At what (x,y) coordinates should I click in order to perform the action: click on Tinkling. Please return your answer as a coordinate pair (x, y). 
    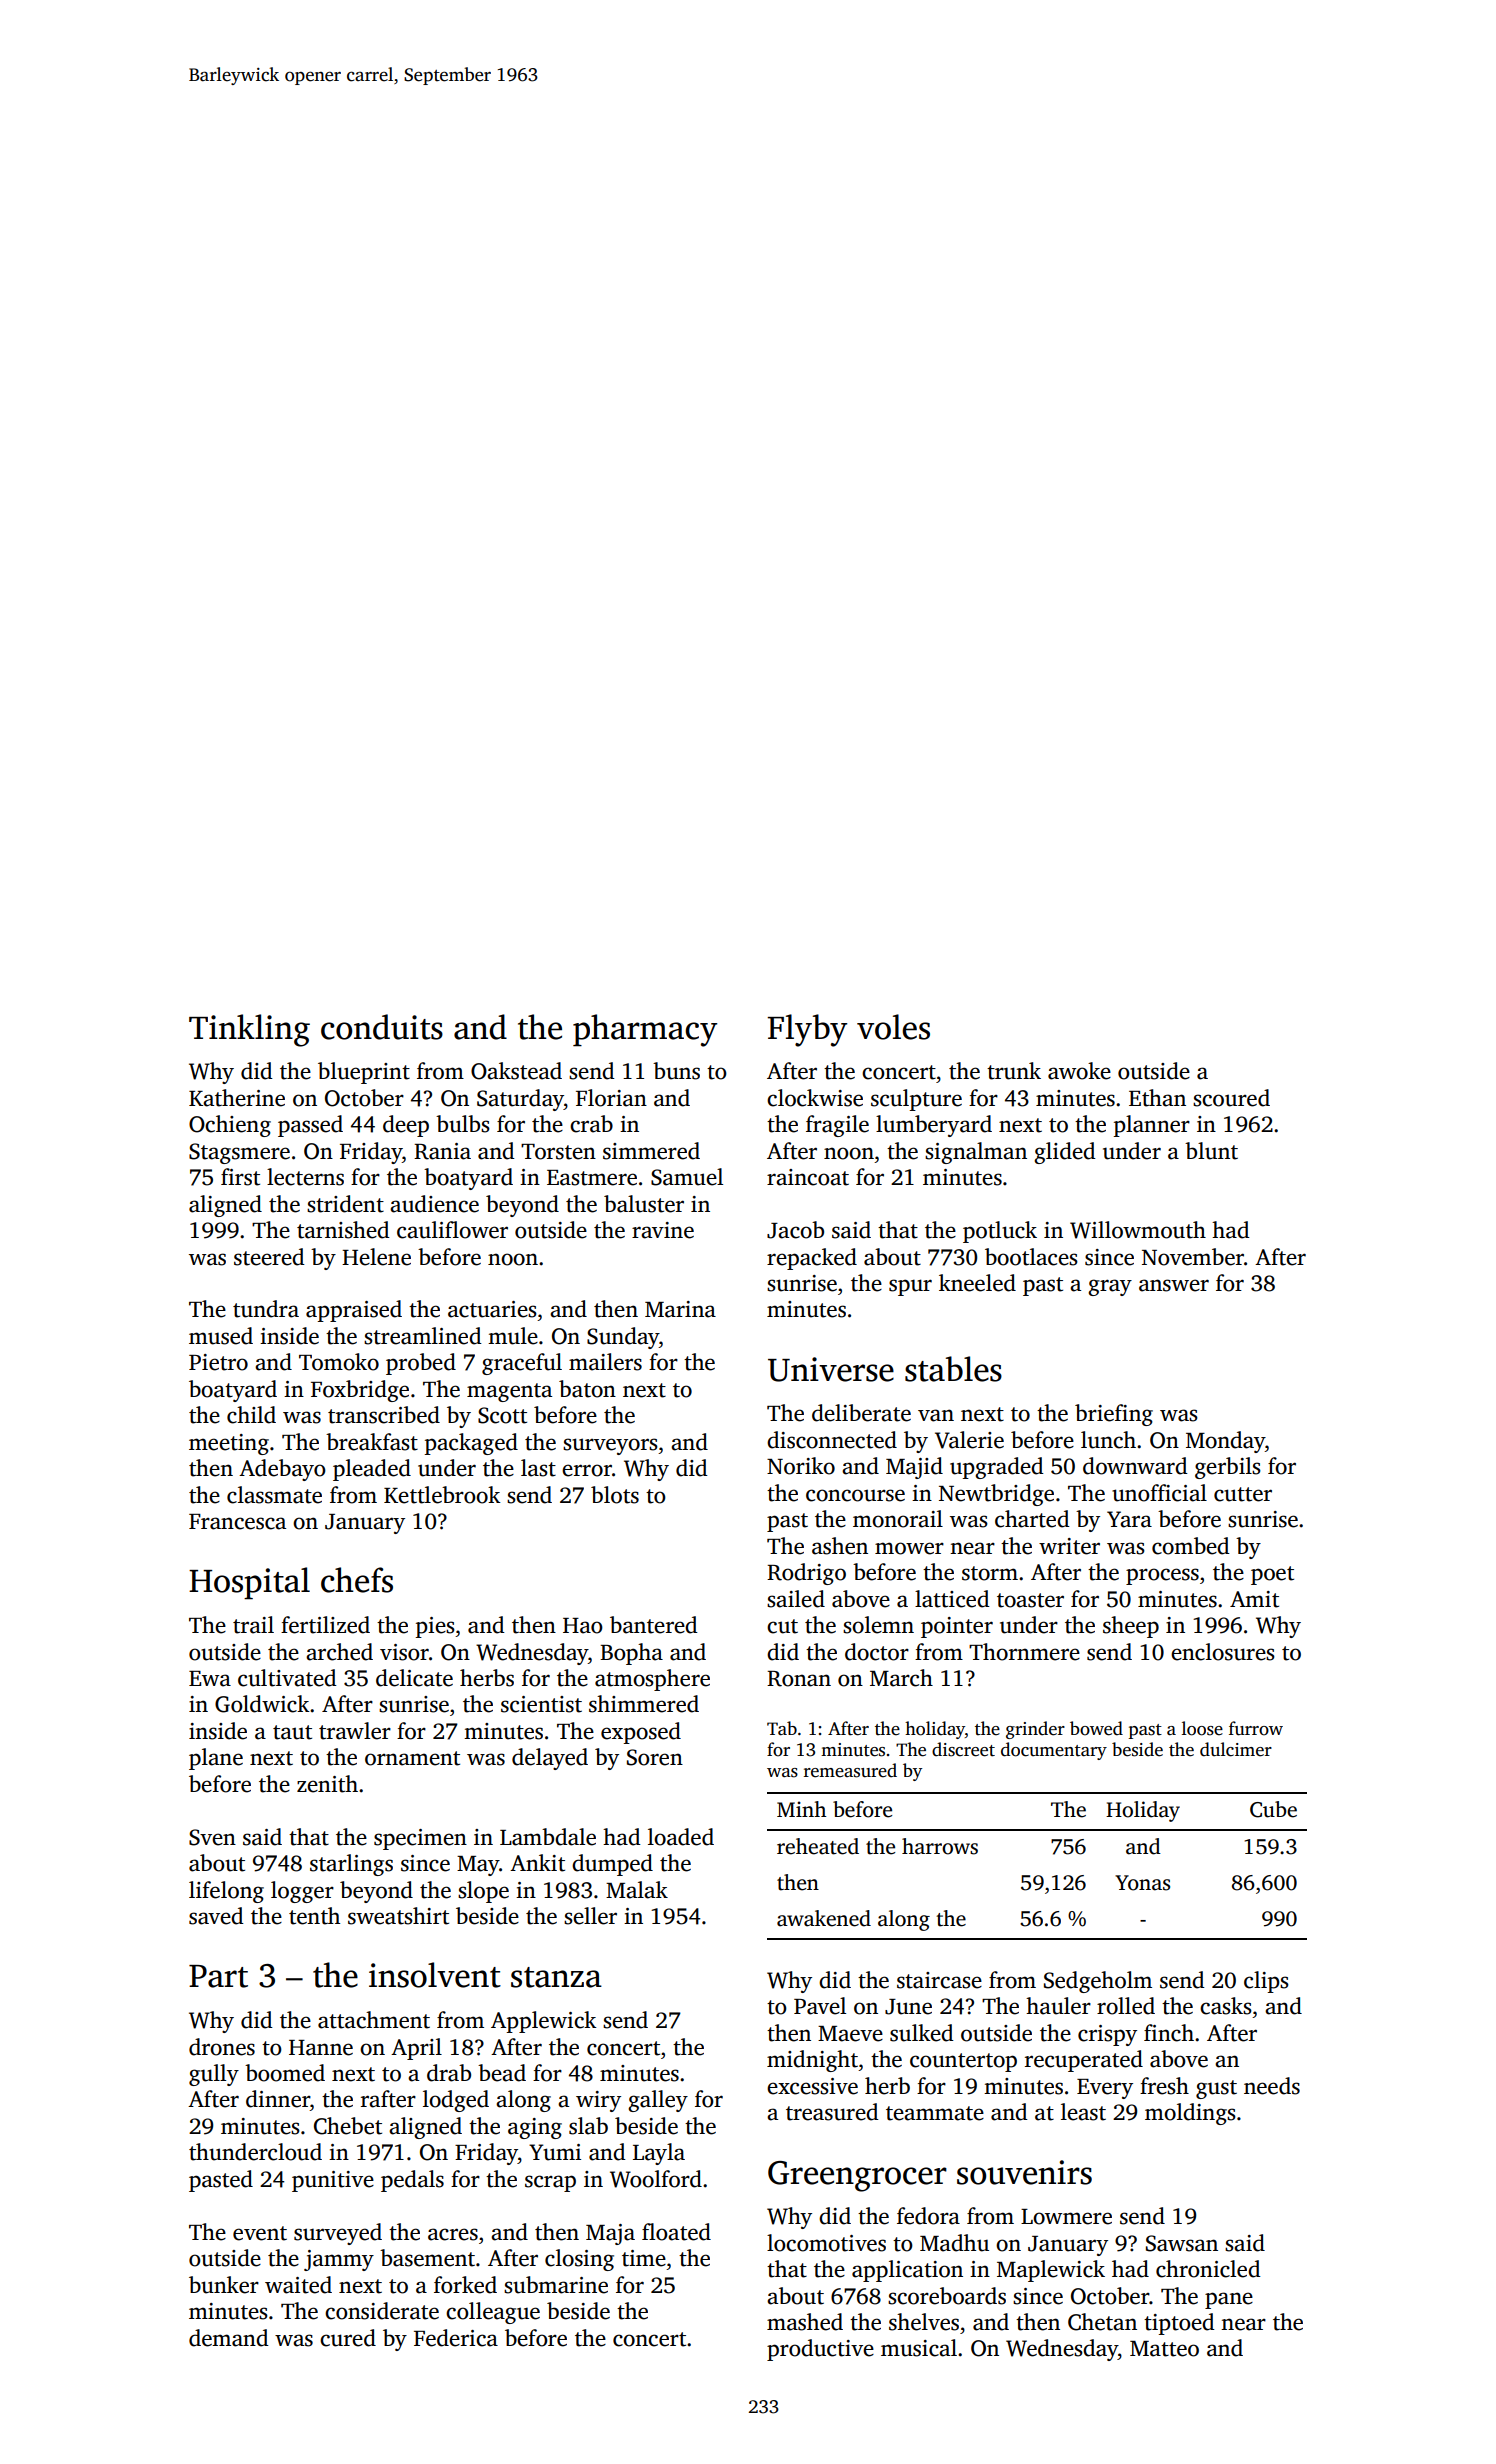
    Looking at the image, I should click on (249, 1030).
